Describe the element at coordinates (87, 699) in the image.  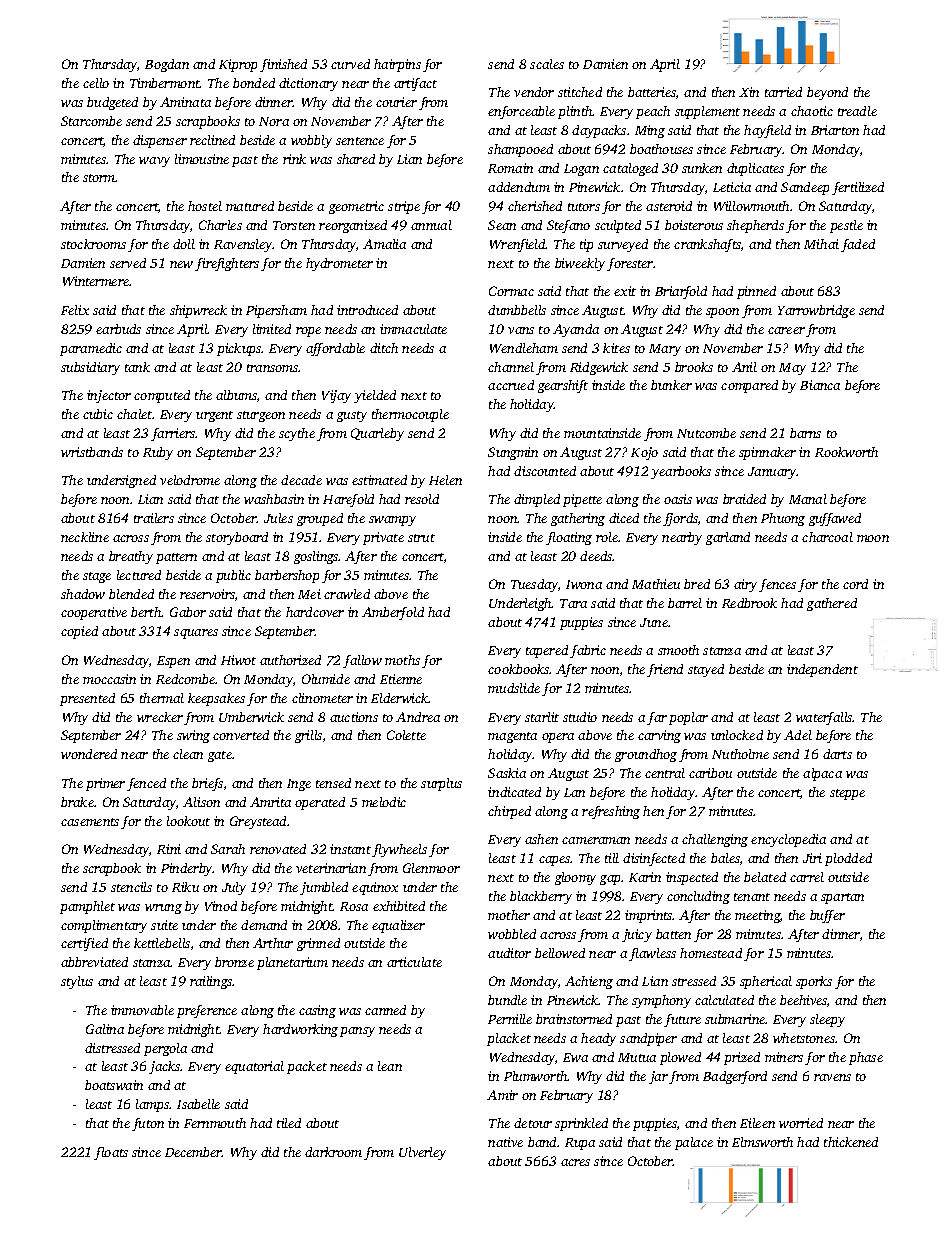
I see `presented` at that location.
